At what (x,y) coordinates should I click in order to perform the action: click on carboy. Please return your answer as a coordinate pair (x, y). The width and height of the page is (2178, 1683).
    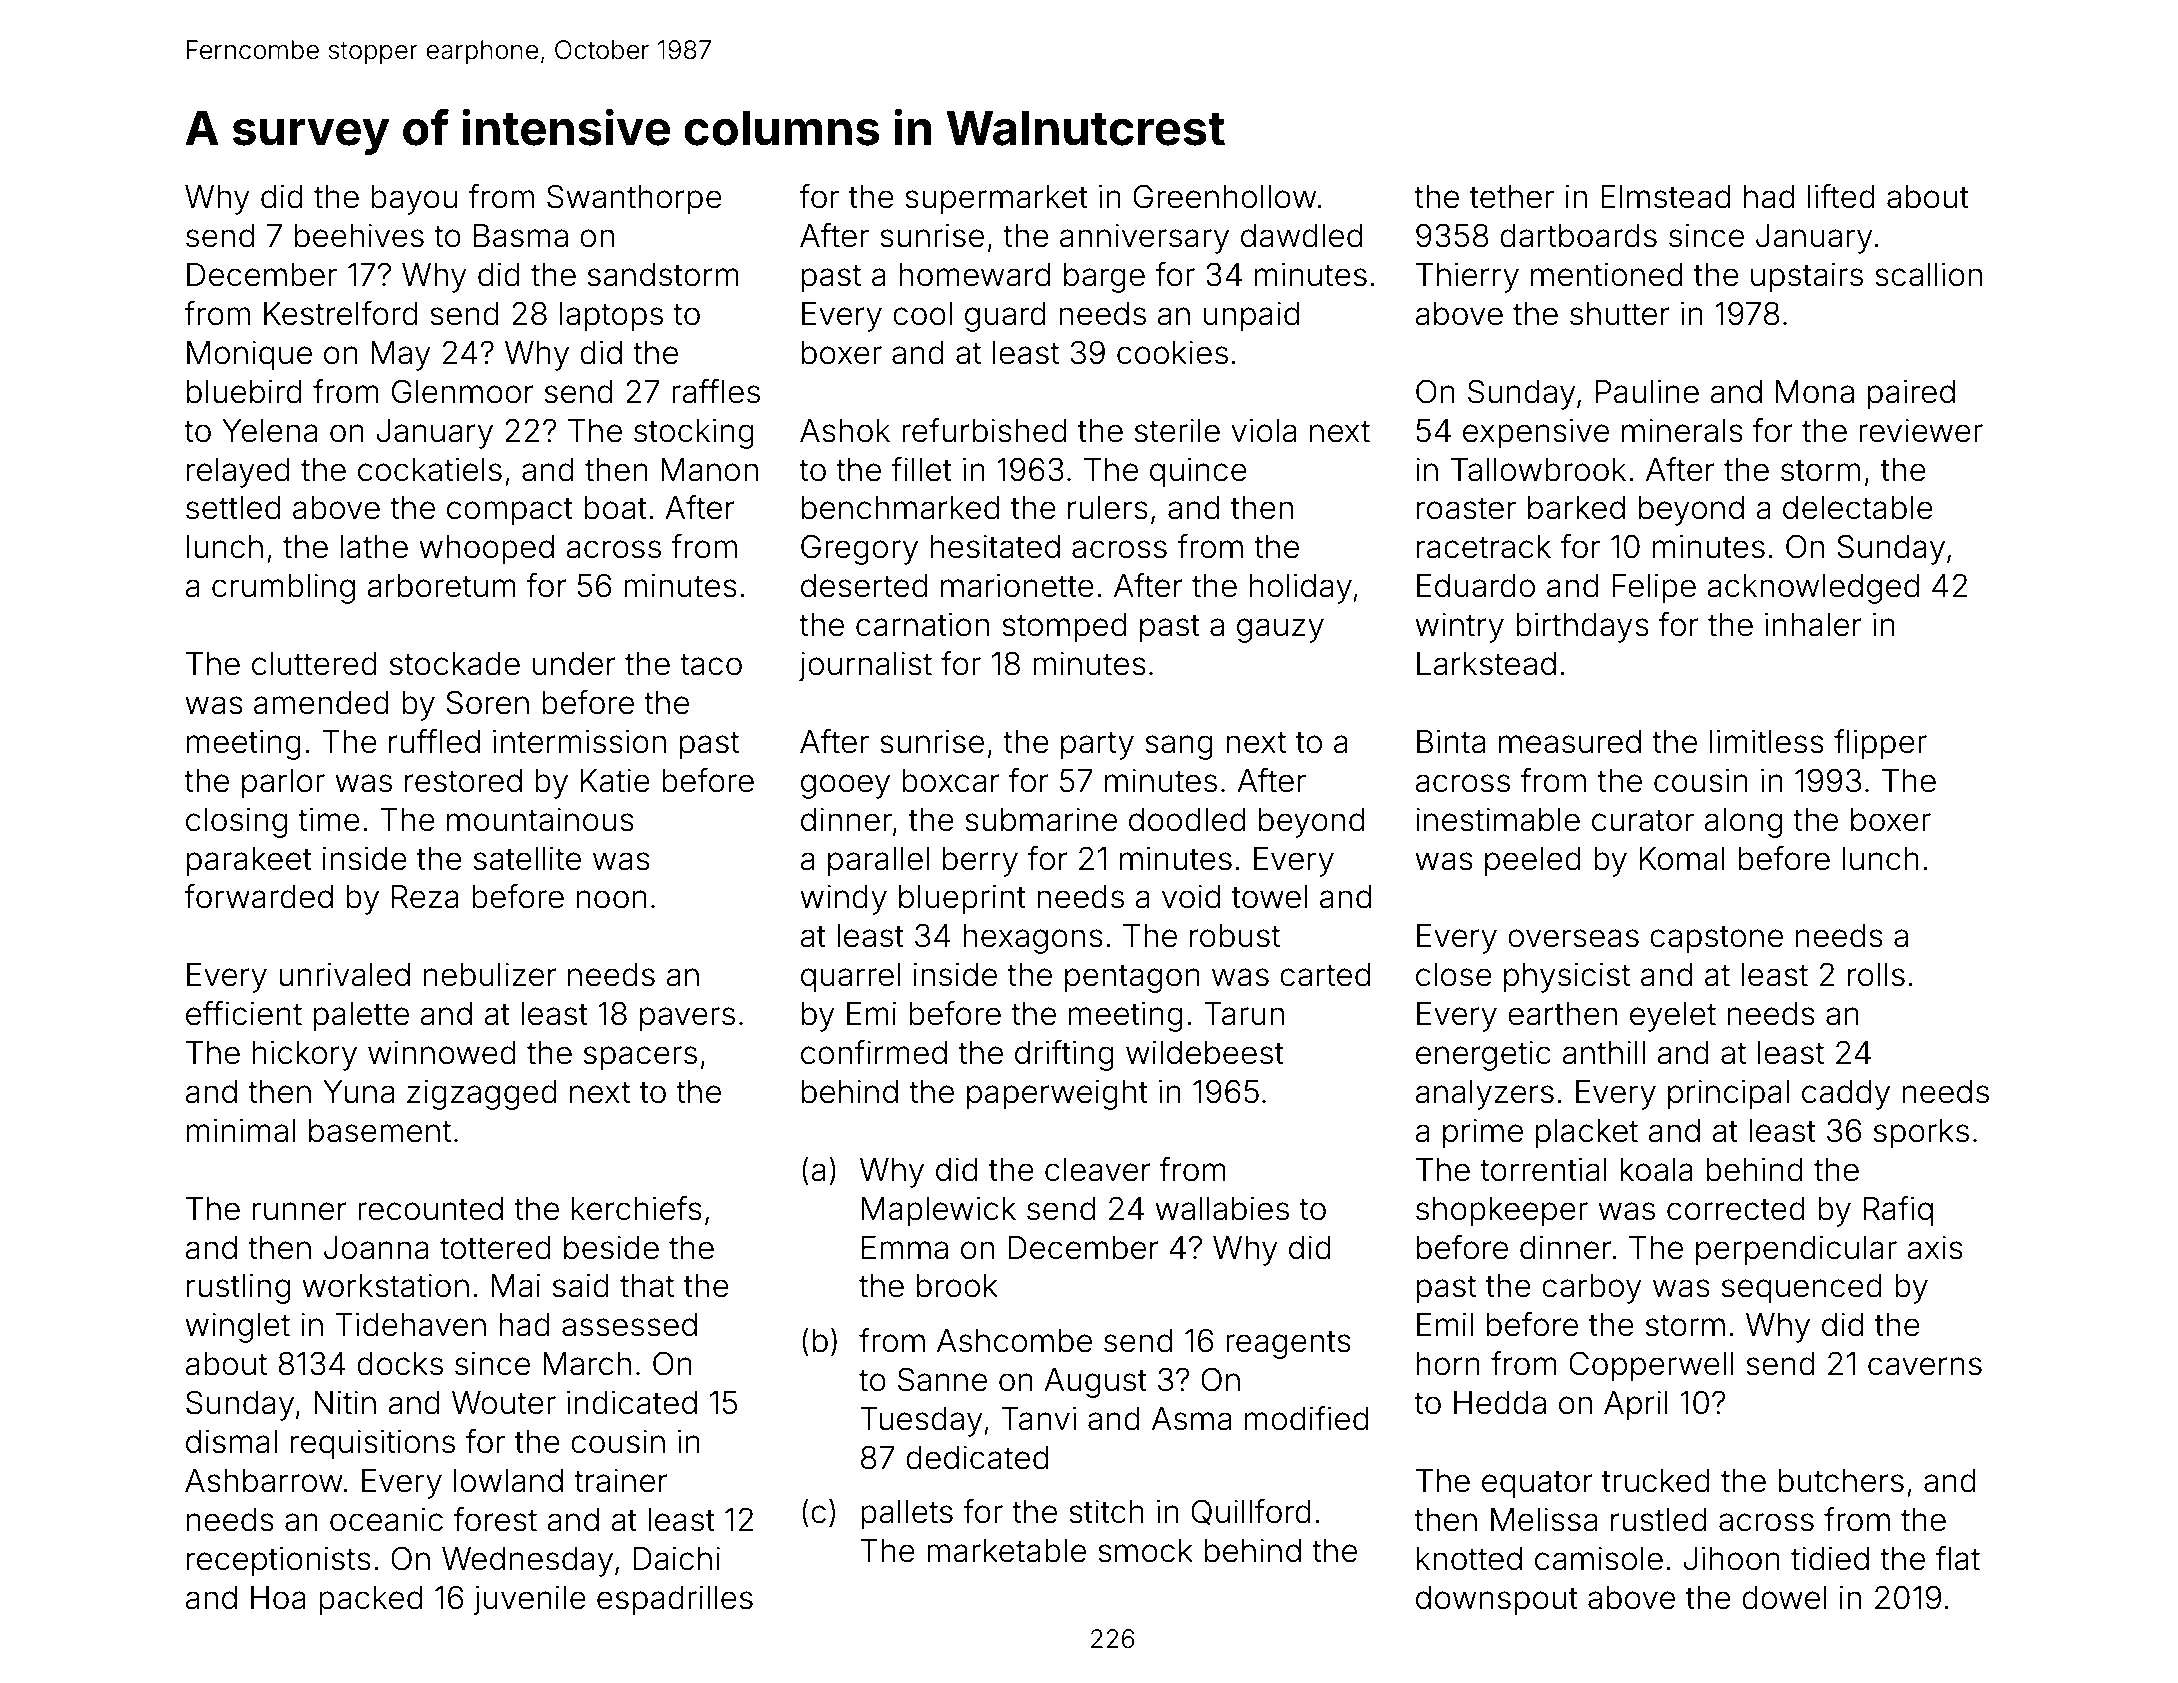
    Looking at the image, I should click on (1592, 1289).
